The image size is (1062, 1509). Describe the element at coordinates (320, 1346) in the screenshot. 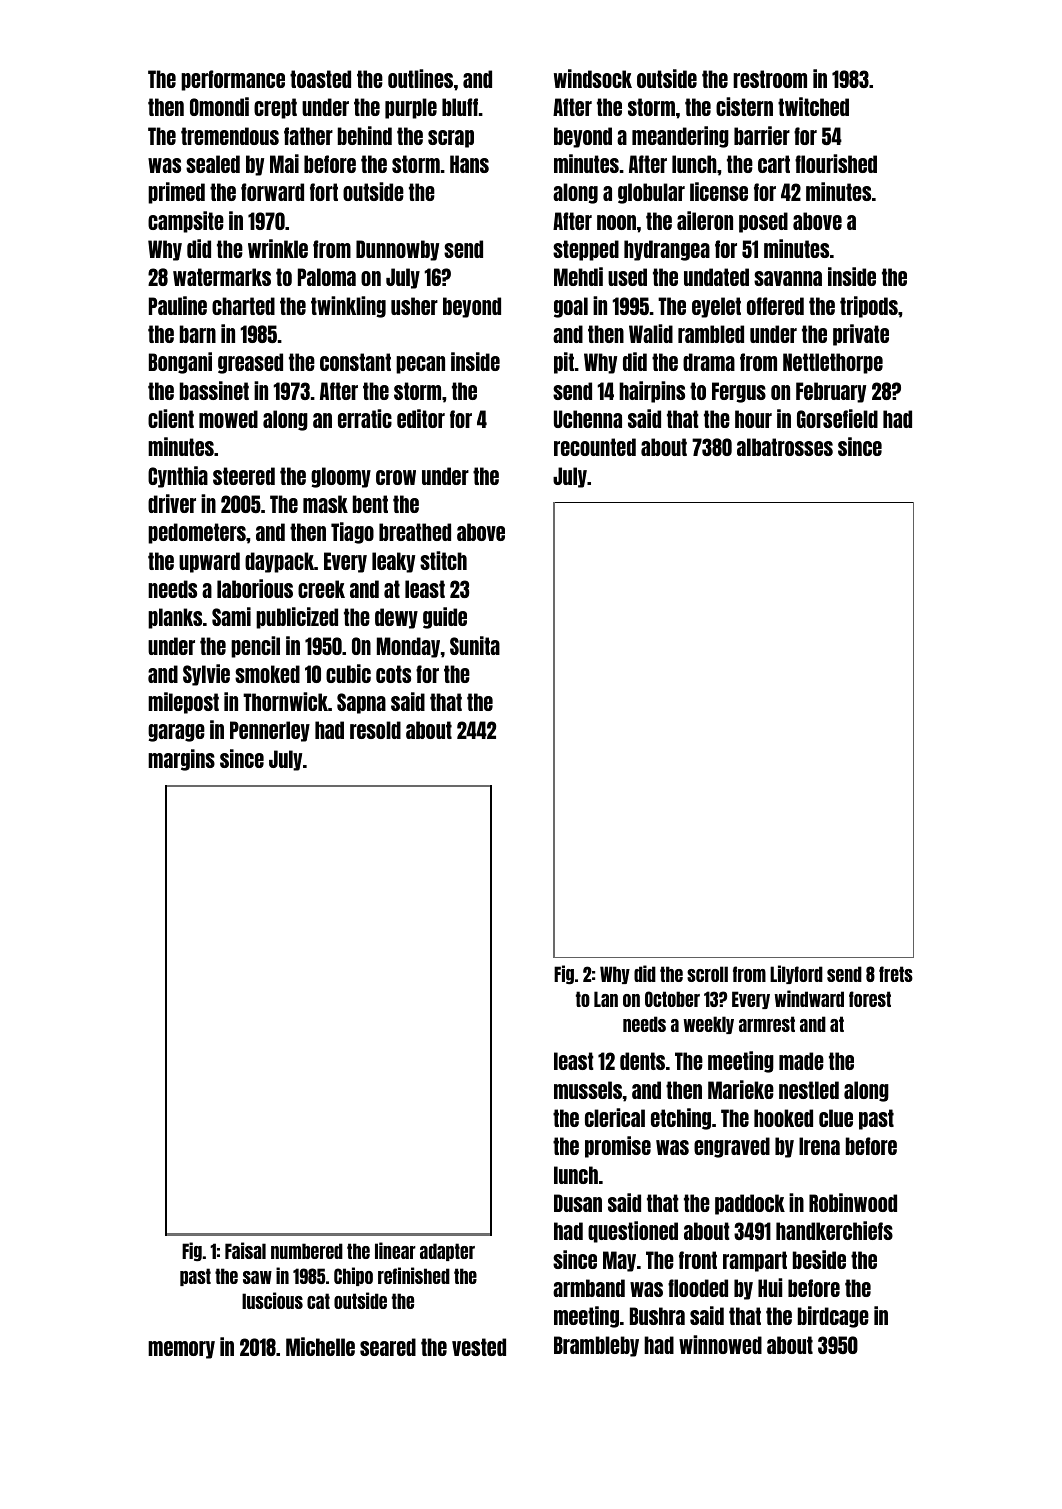

I see `Michelle` at that location.
